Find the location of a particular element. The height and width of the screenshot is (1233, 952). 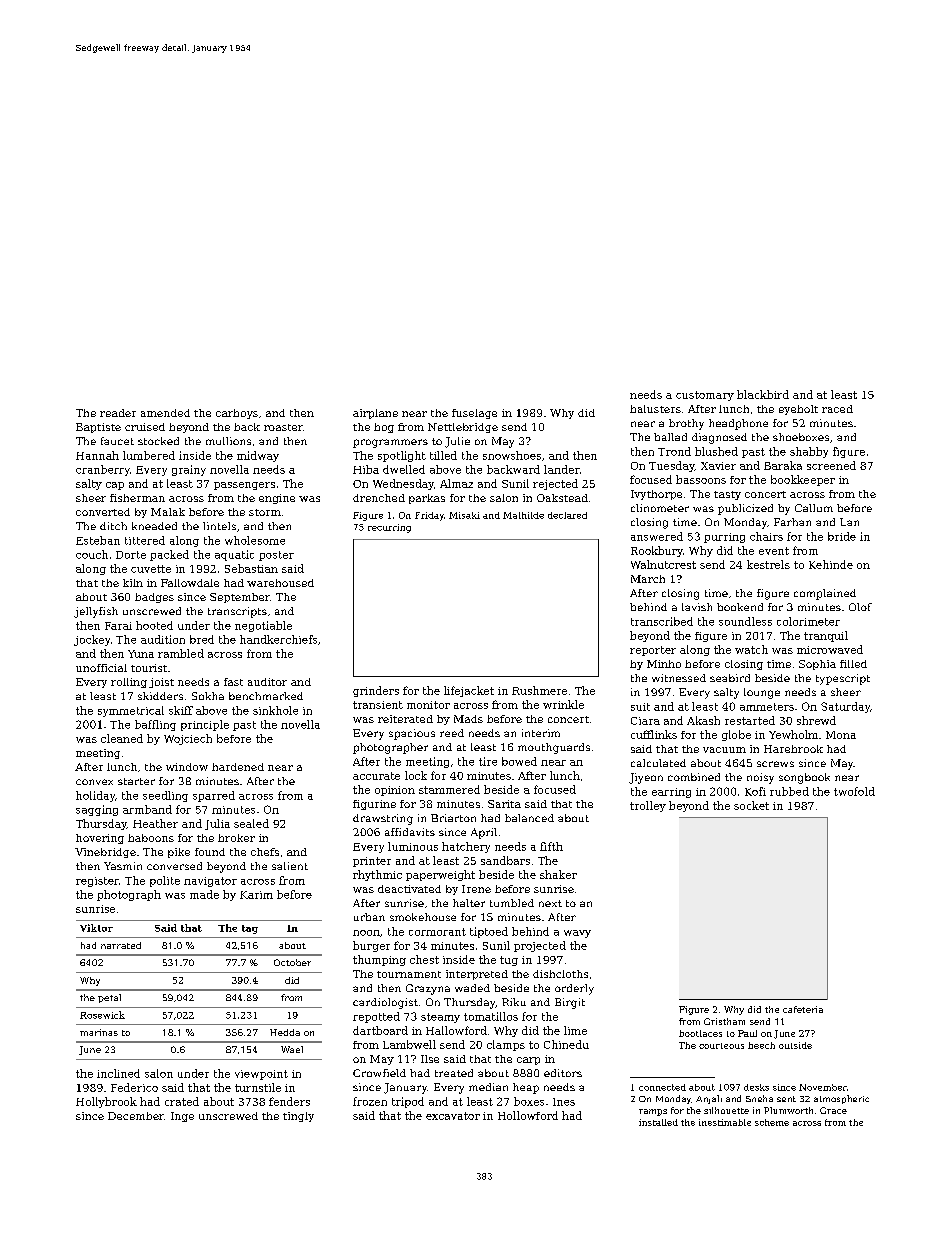

chefs is located at coordinates (265, 852).
